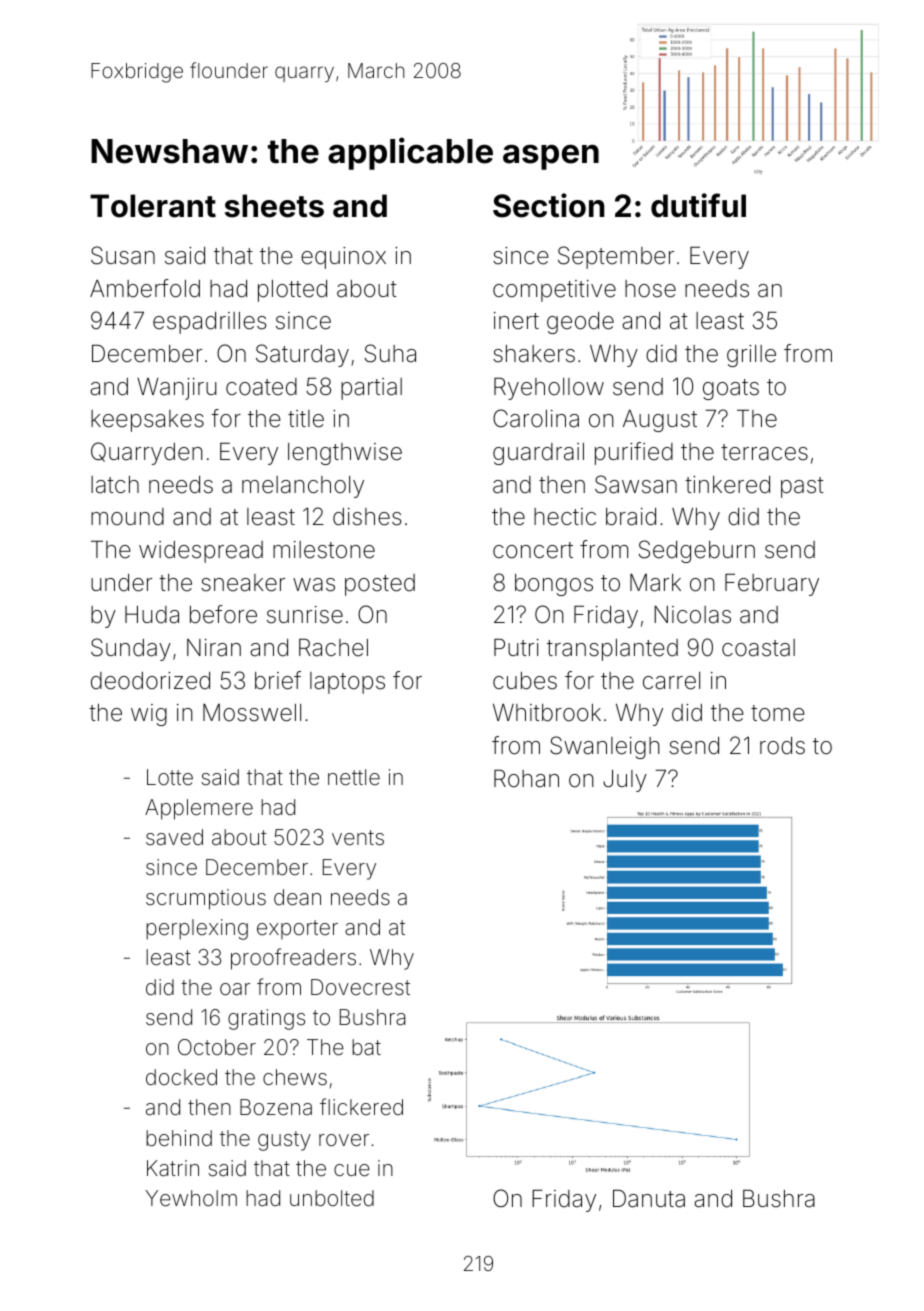  What do you see at coordinates (390, 353) in the page?
I see `Suha` at bounding box center [390, 353].
